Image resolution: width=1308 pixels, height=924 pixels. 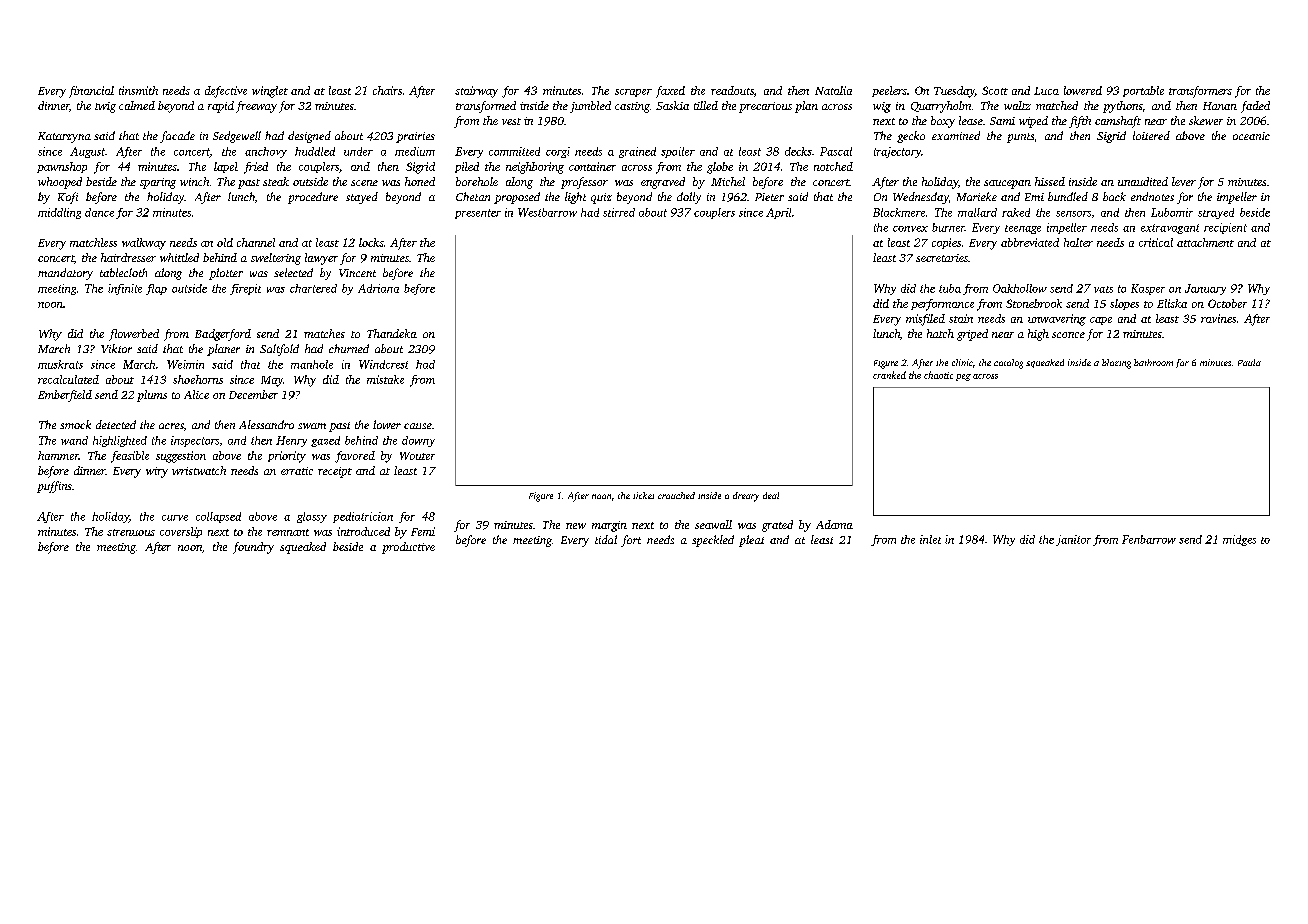 I want to click on Paula, so click(x=1249, y=362).
